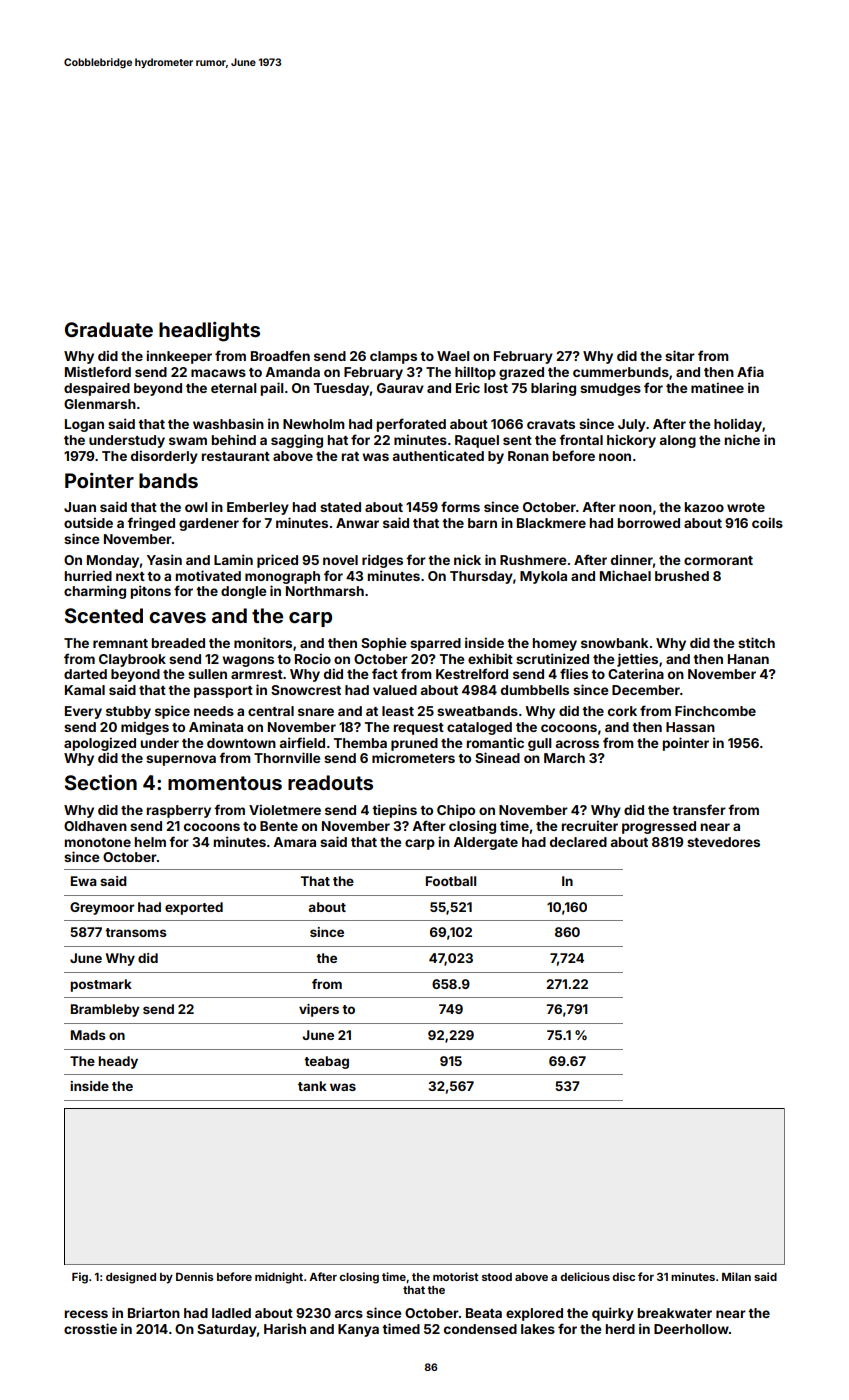 Image resolution: width=849 pixels, height=1400 pixels. Describe the element at coordinates (453, 356) in the document. I see `Wael` at that location.
